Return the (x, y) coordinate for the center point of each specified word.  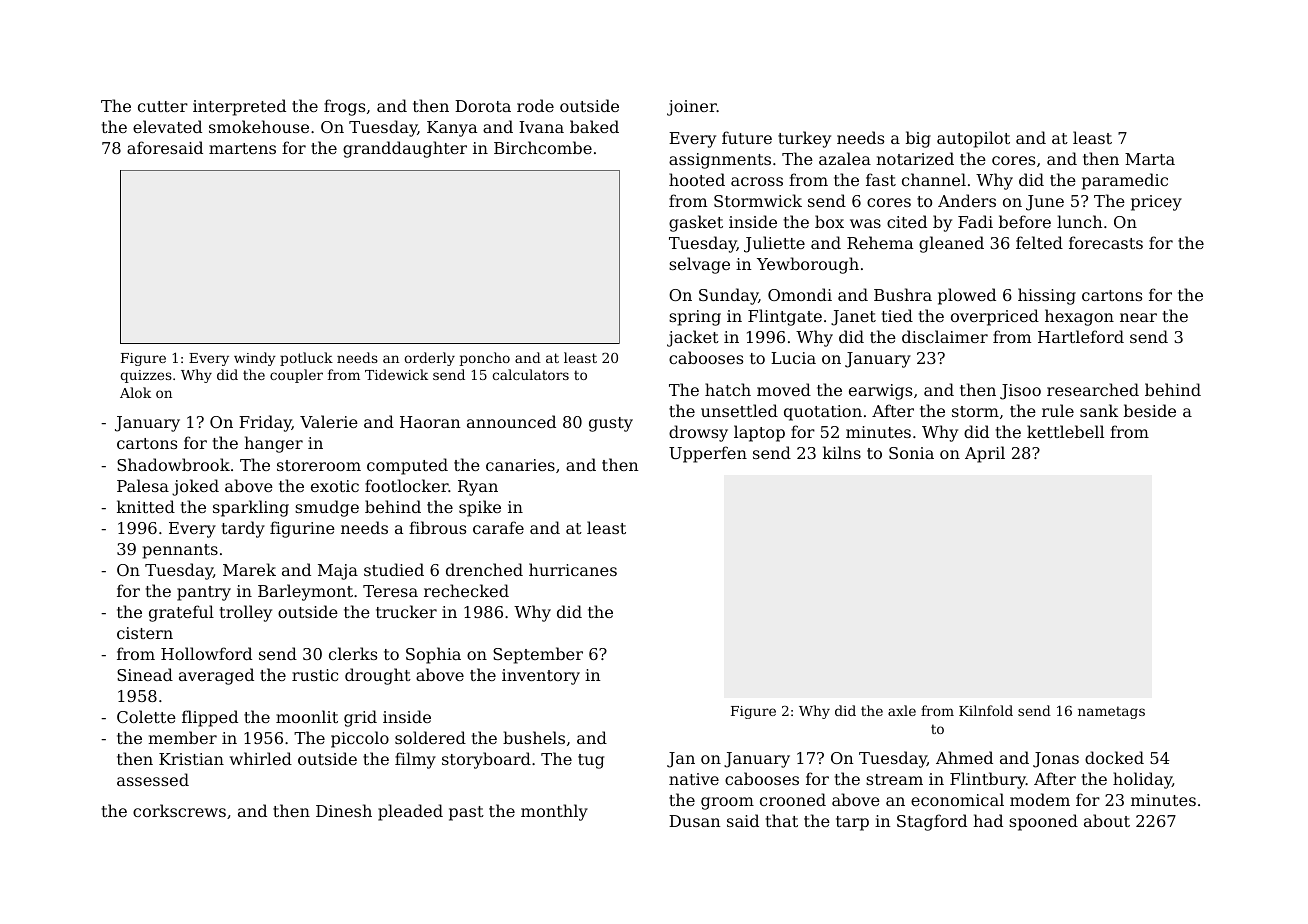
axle (902, 710)
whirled (261, 758)
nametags (1111, 712)
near (1138, 317)
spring (695, 318)
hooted (697, 179)
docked (1114, 757)
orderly (429, 359)
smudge (327, 508)
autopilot (973, 139)
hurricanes (573, 569)
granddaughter (405, 149)
